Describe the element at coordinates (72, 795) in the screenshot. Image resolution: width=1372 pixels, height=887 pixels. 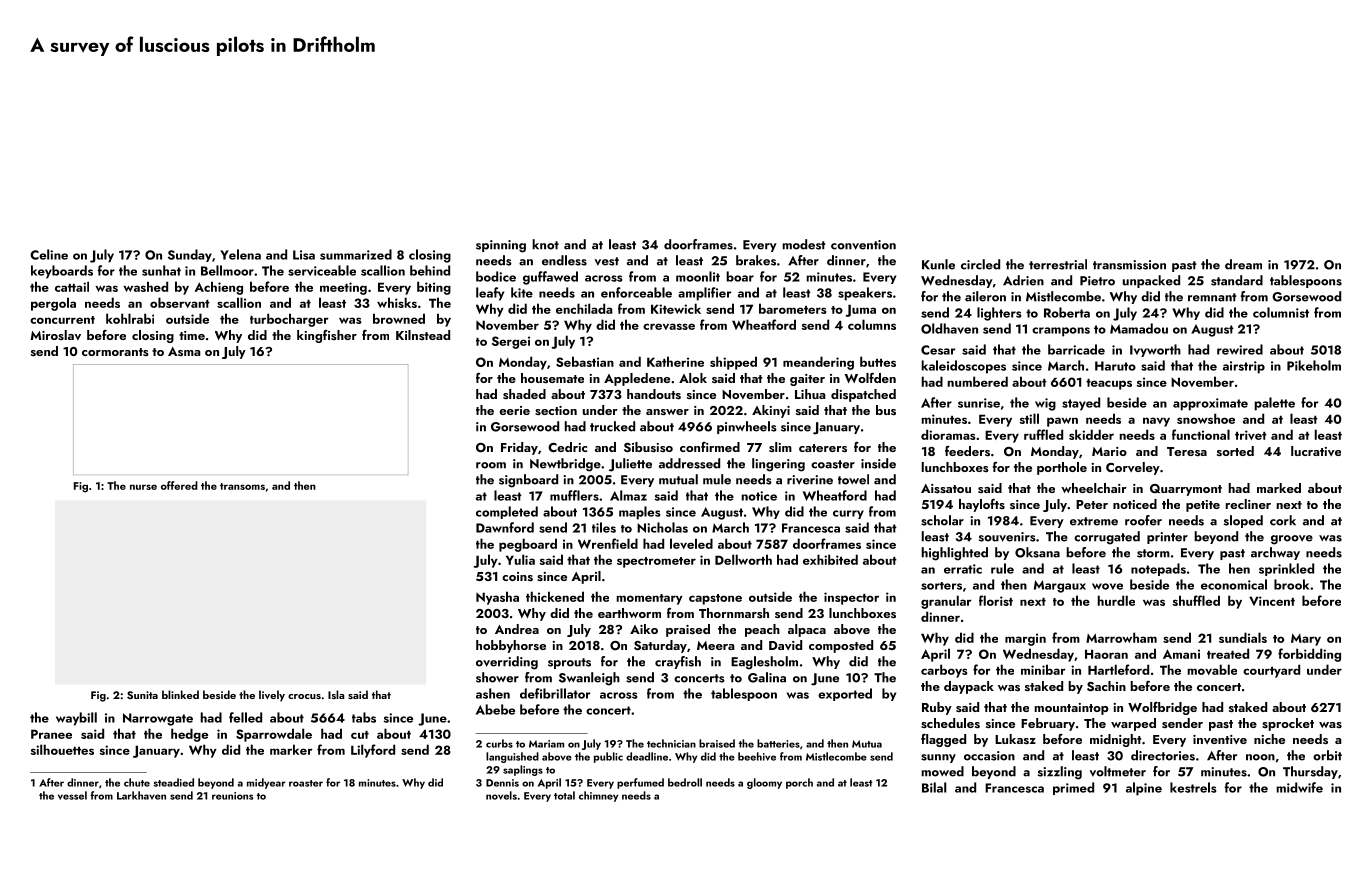
I see `vessel` at that location.
